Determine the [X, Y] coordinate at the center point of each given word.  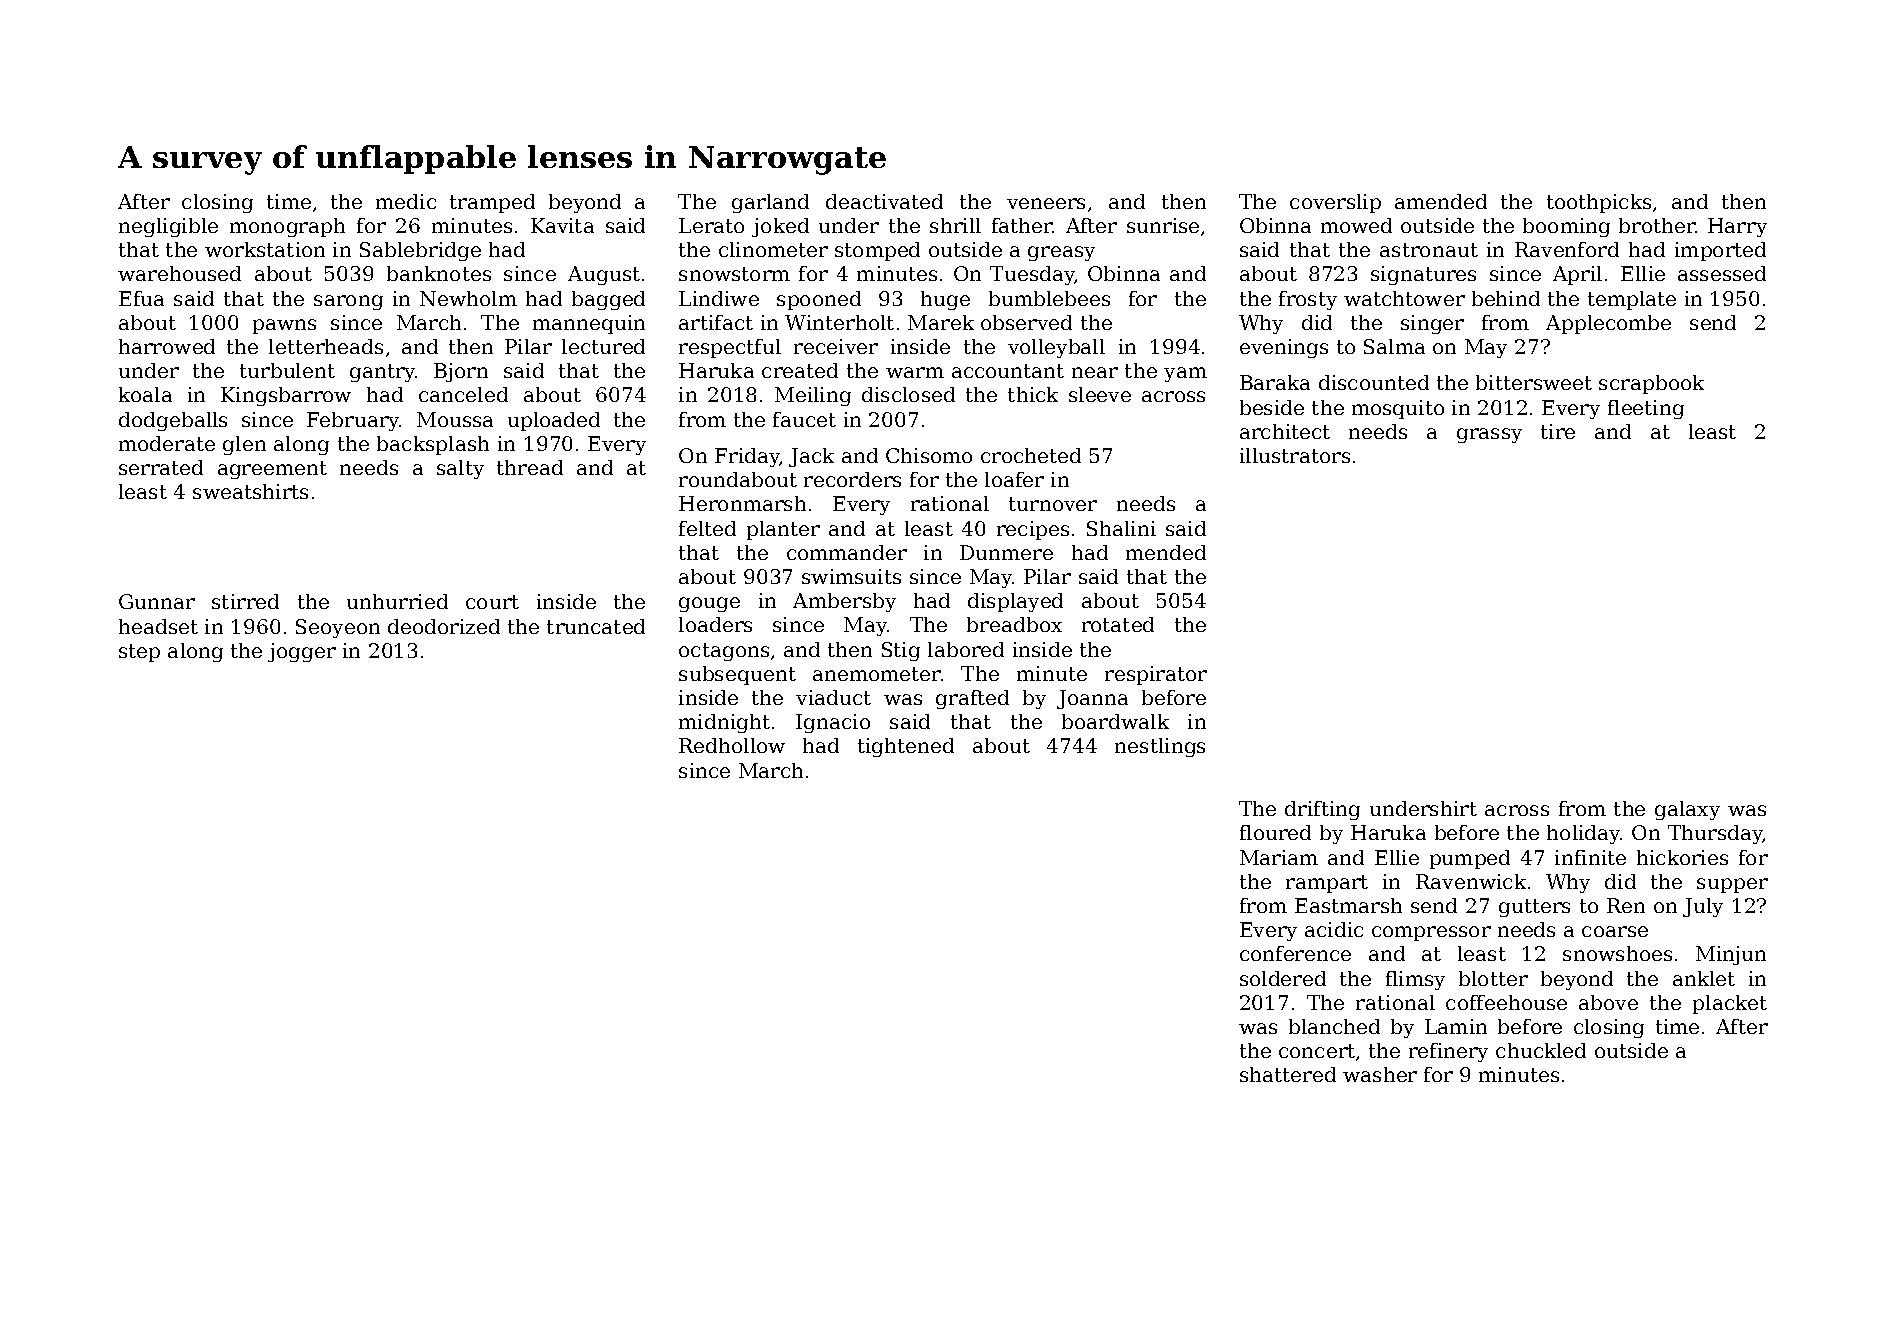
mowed [1356, 225]
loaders [715, 624]
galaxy [1687, 810]
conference [1295, 953]
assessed [1722, 273]
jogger [302, 652]
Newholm [468, 298]
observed [1026, 322]
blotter [1493, 978]
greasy [1061, 253]
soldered [1283, 978]
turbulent [287, 370]
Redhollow [732, 745]
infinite [1590, 857]
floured [1275, 832]
